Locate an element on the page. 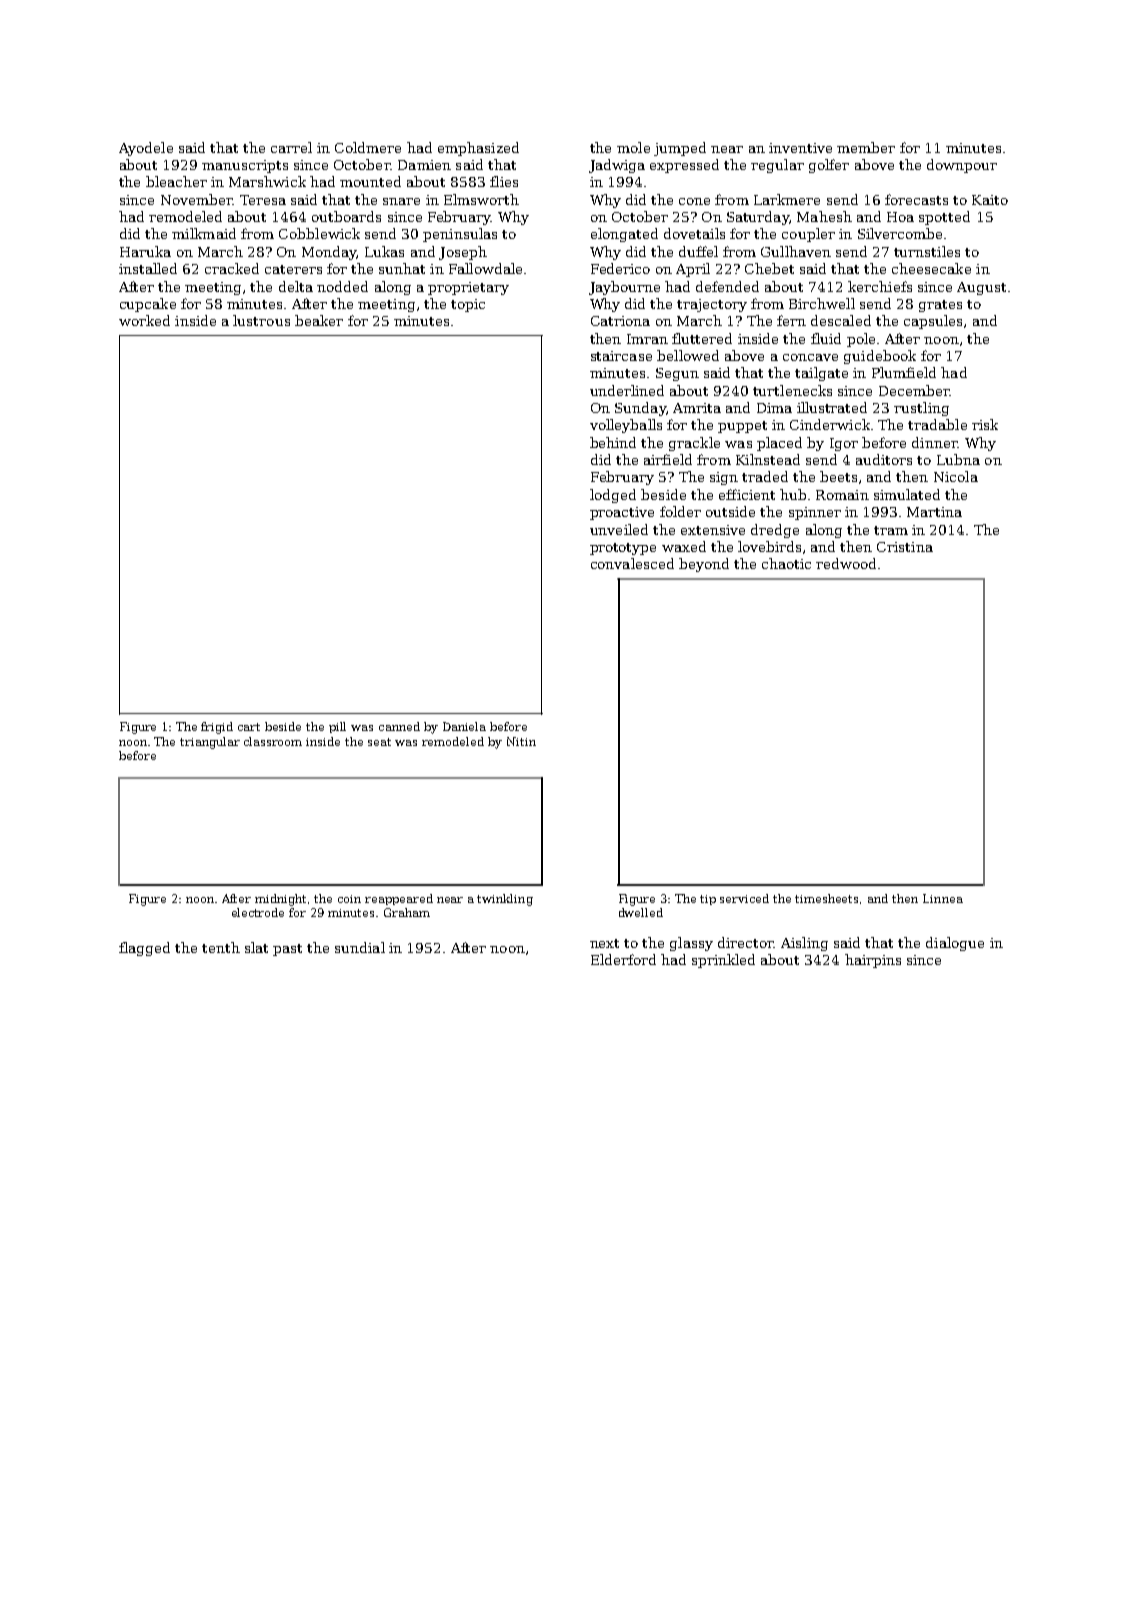 Image resolution: width=1132 pixels, height=1600 pixels. carrel is located at coordinates (291, 147).
